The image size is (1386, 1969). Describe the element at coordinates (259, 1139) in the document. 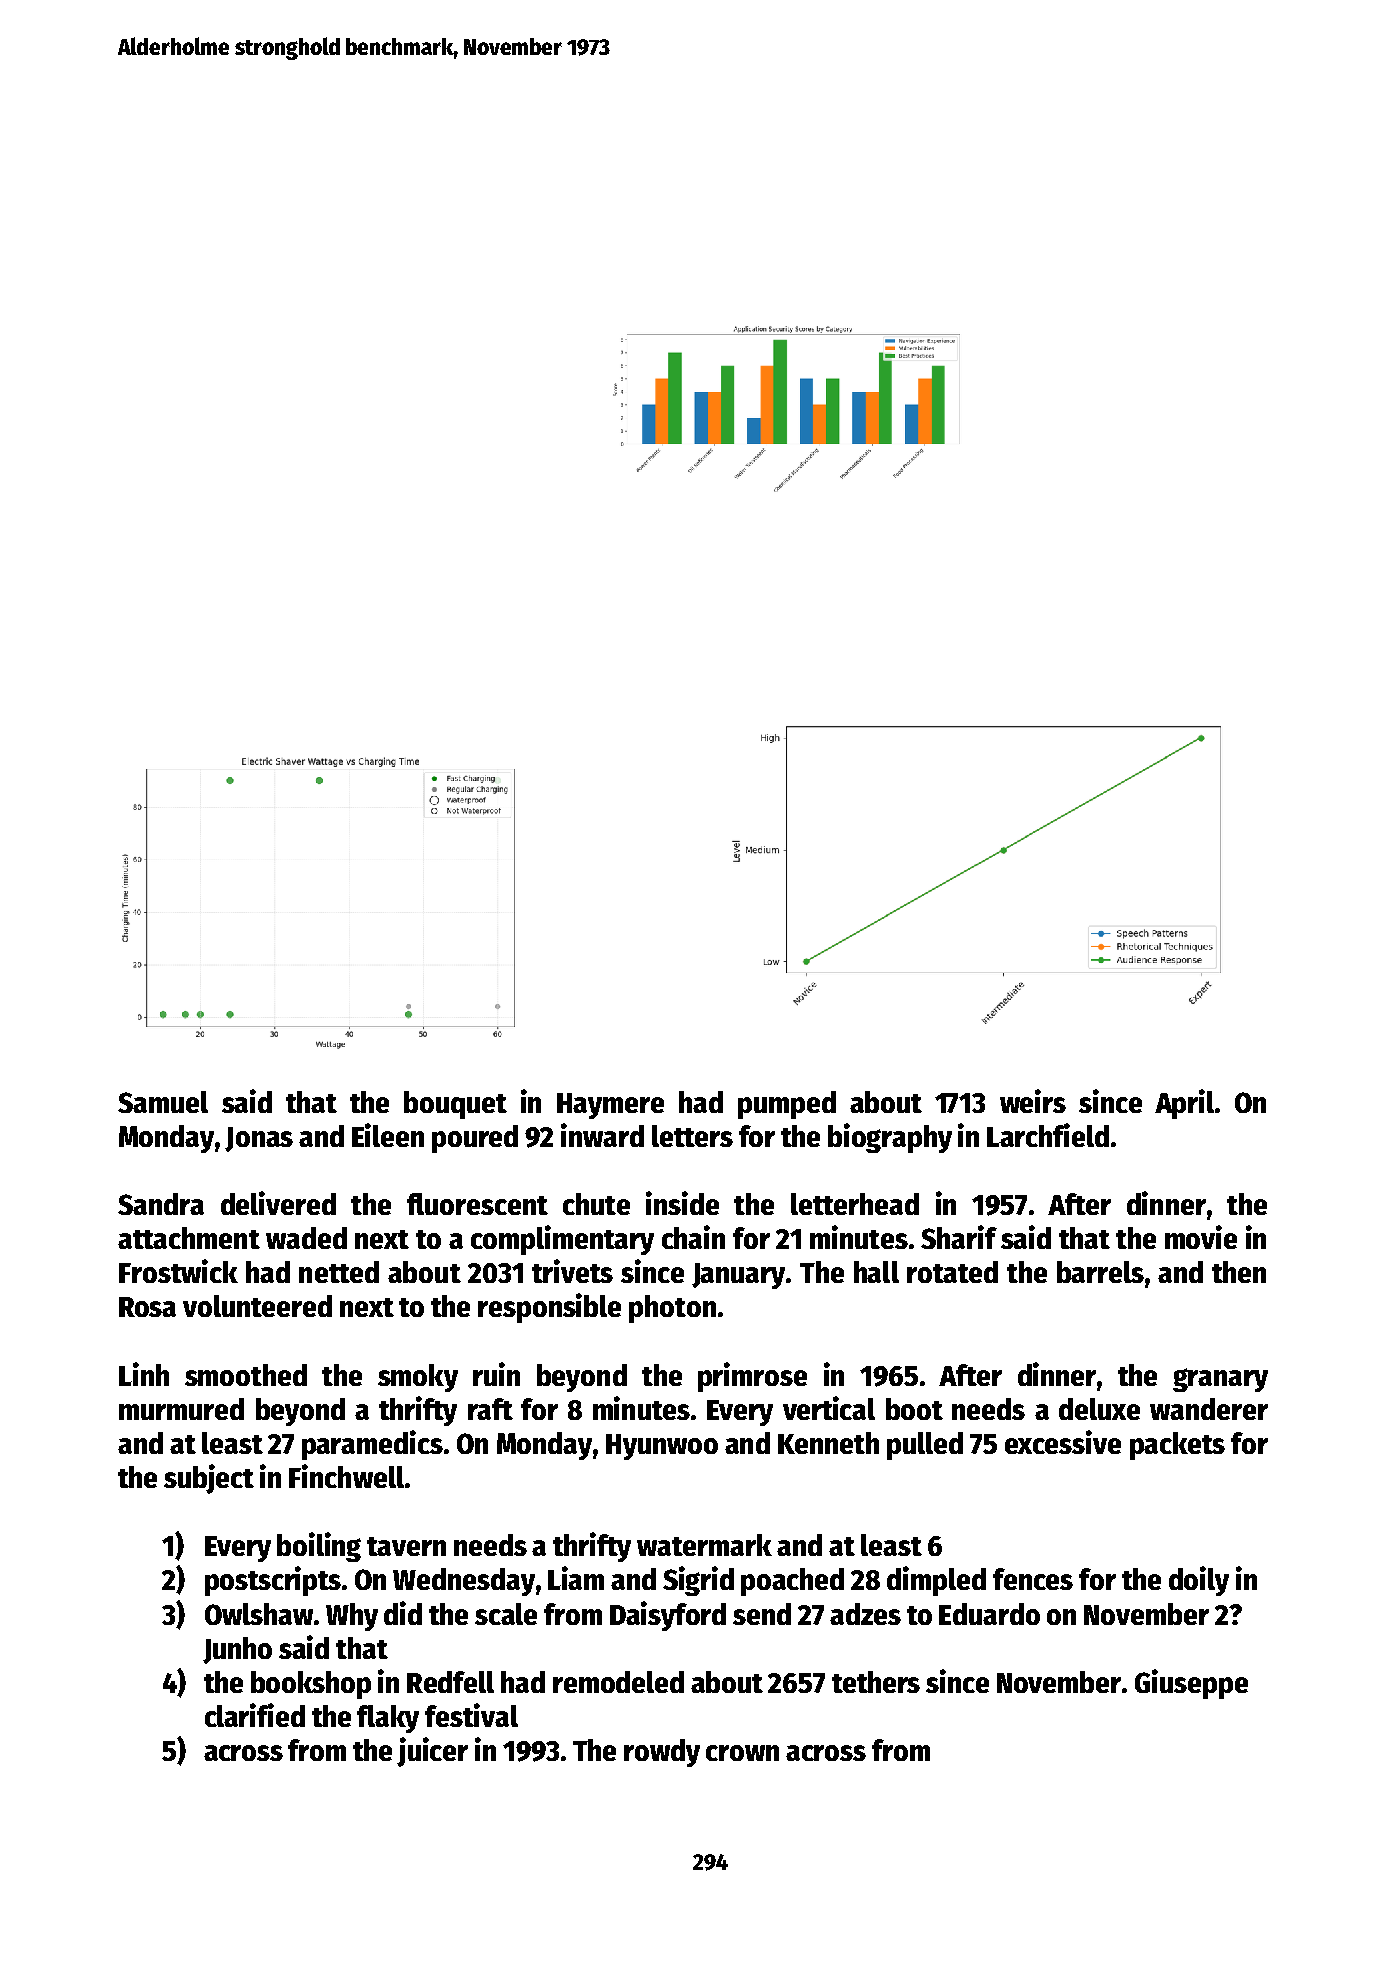

I see `Jonas` at that location.
